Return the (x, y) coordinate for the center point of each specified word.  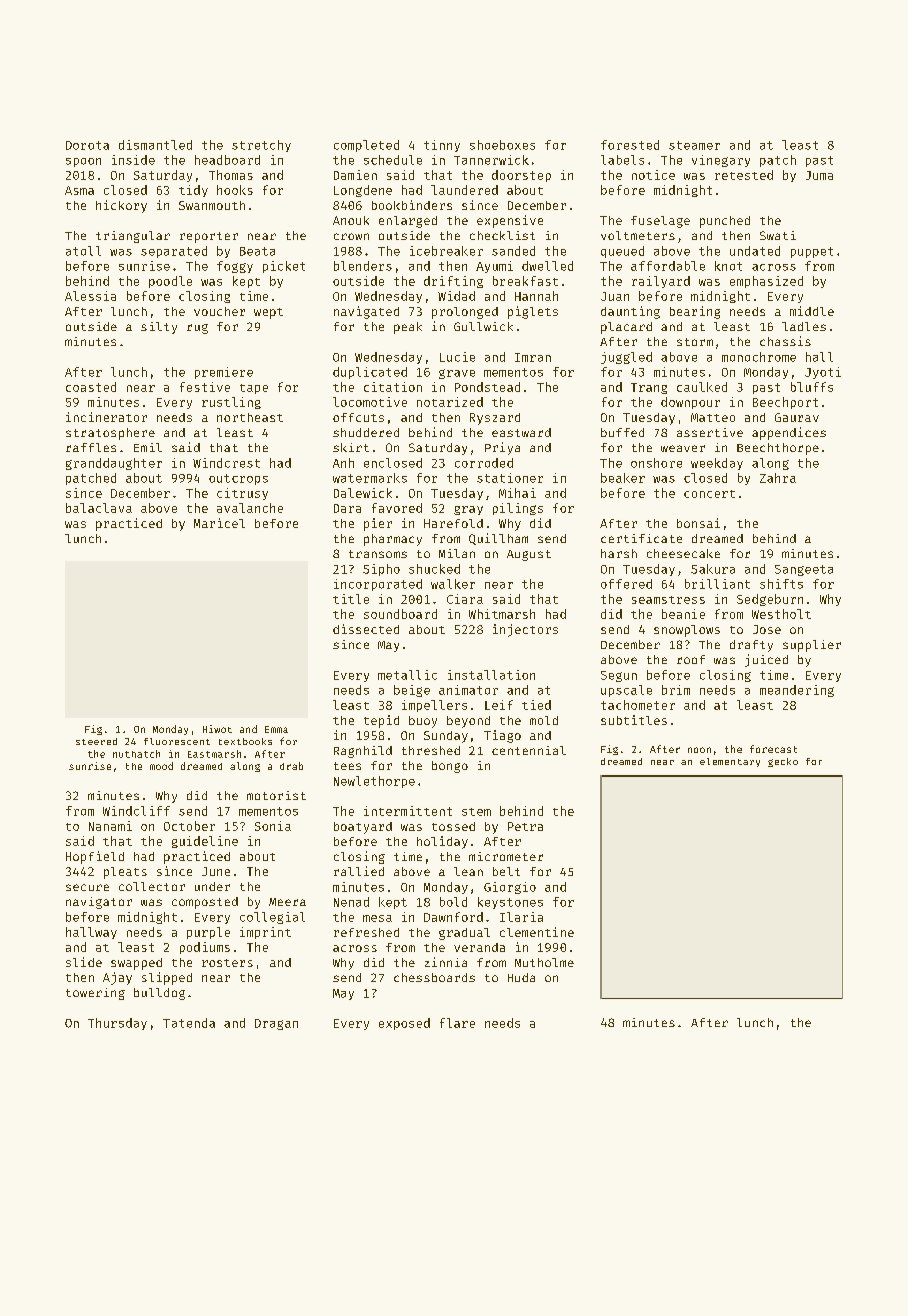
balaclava (99, 508)
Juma (819, 175)
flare (457, 1023)
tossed (453, 826)
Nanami (110, 826)
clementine (537, 932)
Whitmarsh (502, 614)
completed (366, 146)
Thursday (117, 1024)
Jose (767, 629)
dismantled (155, 145)
